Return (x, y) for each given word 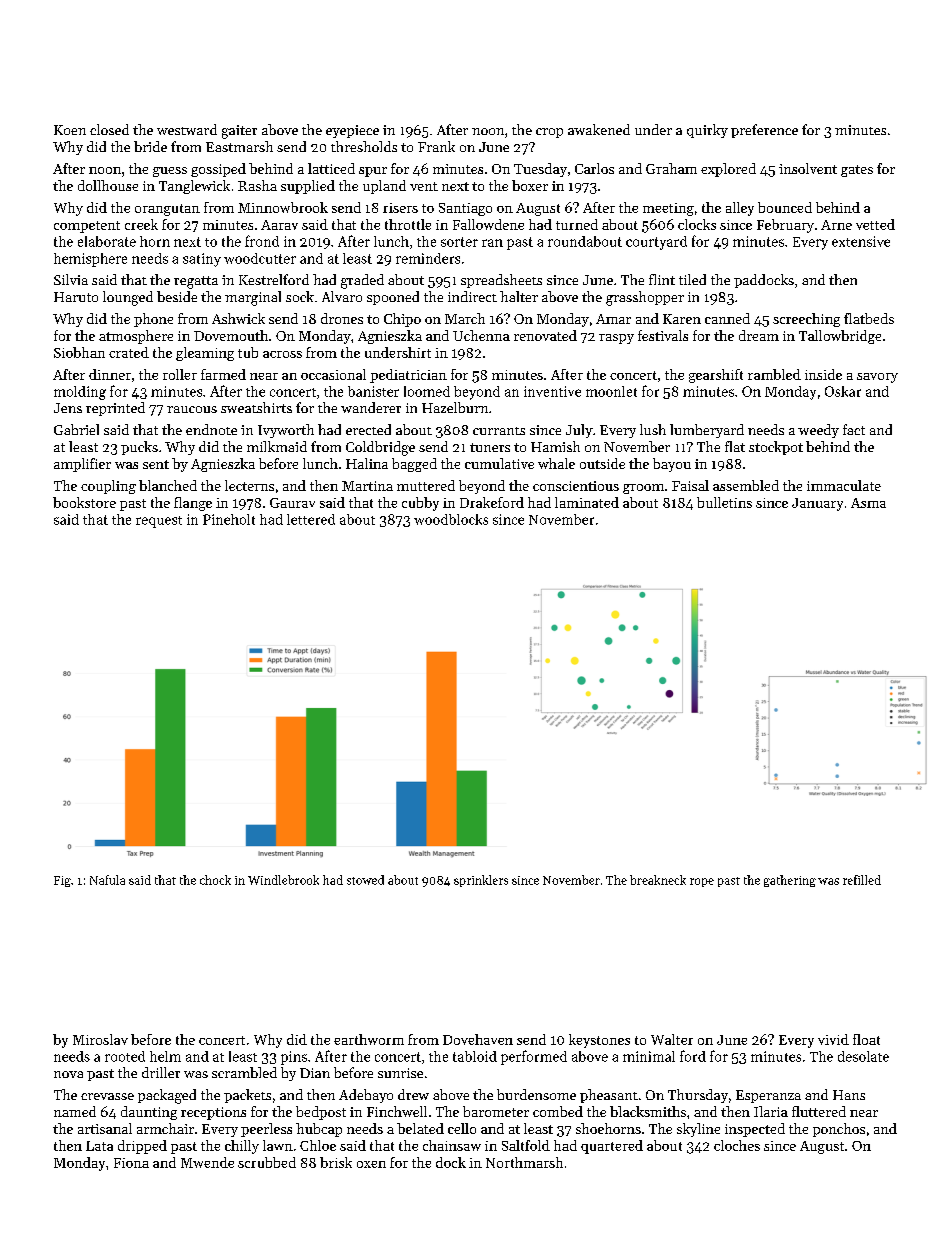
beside (177, 296)
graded (362, 281)
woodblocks (451, 519)
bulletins (724, 502)
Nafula (107, 880)
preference (764, 131)
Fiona (131, 1163)
